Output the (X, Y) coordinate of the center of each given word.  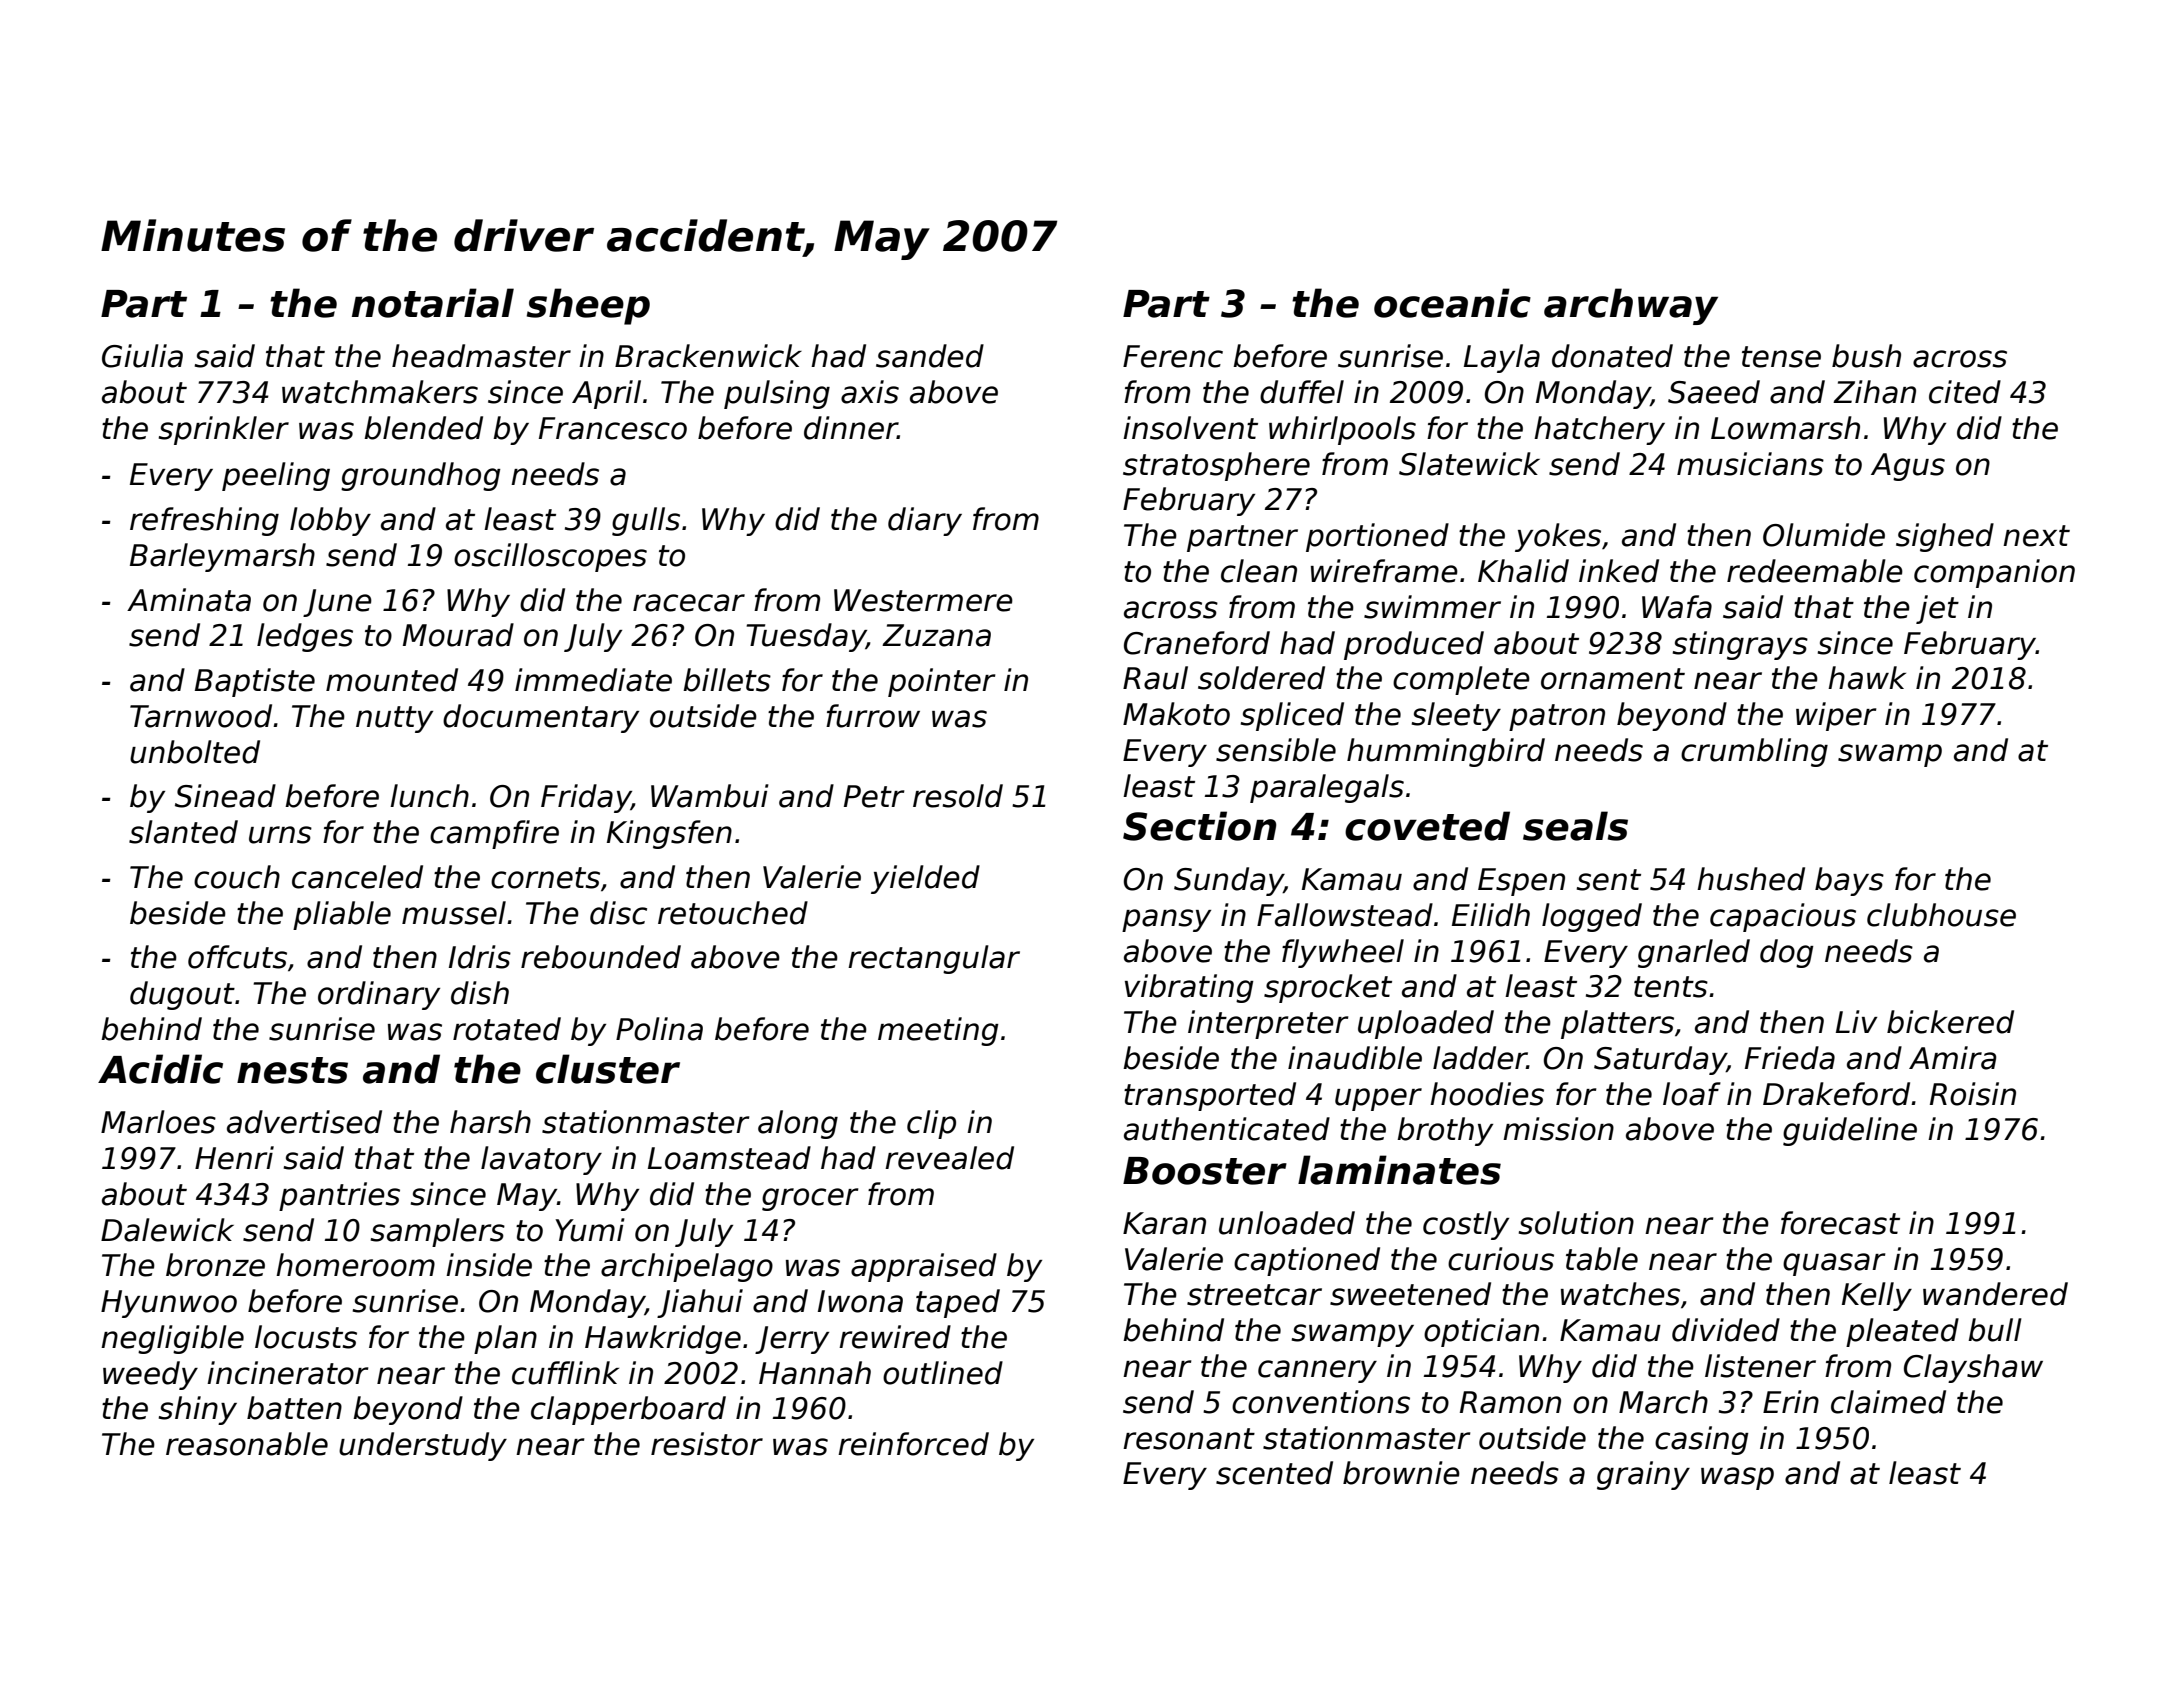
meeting (938, 1031)
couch (237, 877)
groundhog (421, 476)
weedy (150, 1375)
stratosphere (1216, 466)
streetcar (1254, 1295)
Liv (1857, 1021)
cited (1965, 392)
